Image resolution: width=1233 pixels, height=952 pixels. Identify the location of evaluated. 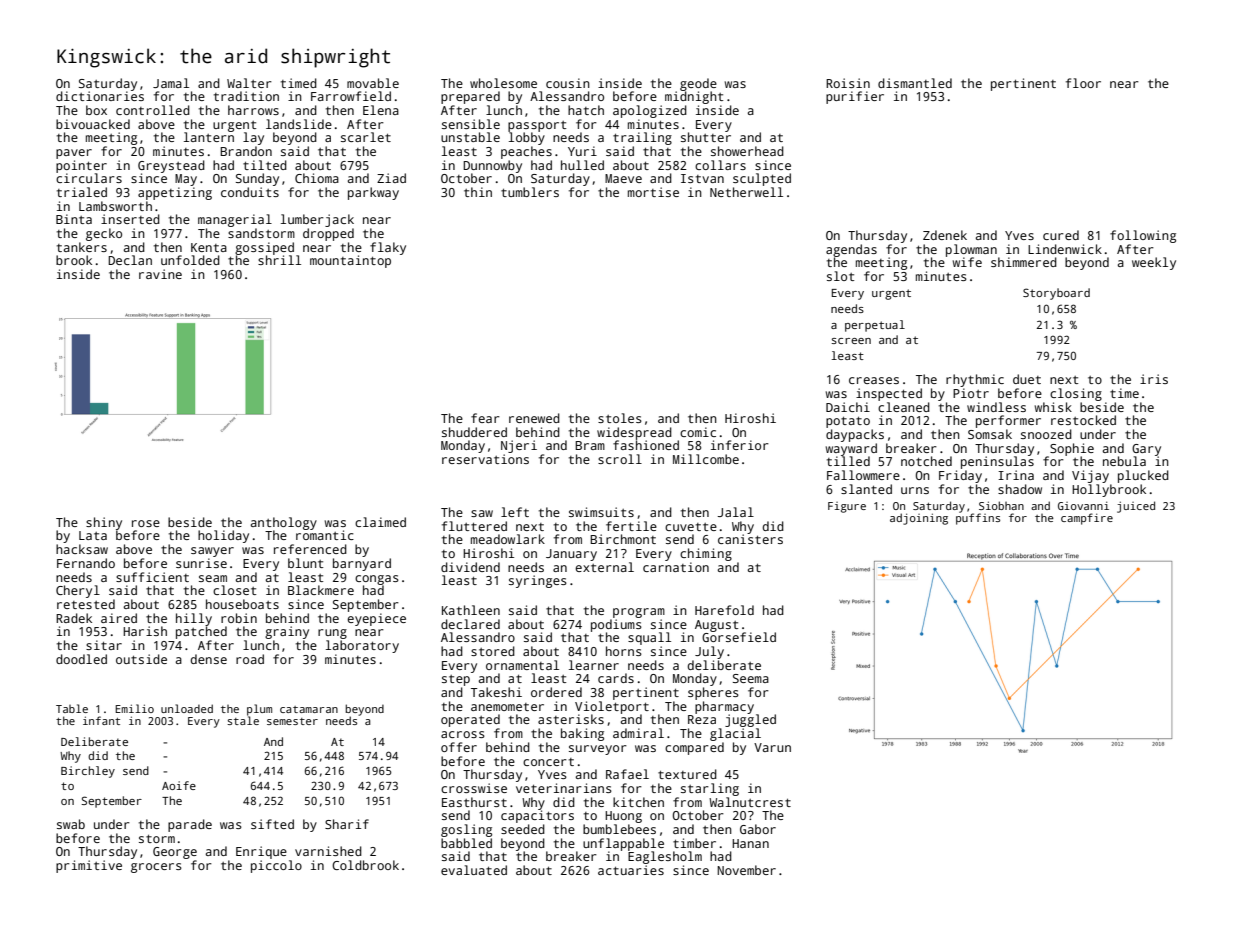
(474, 870).
